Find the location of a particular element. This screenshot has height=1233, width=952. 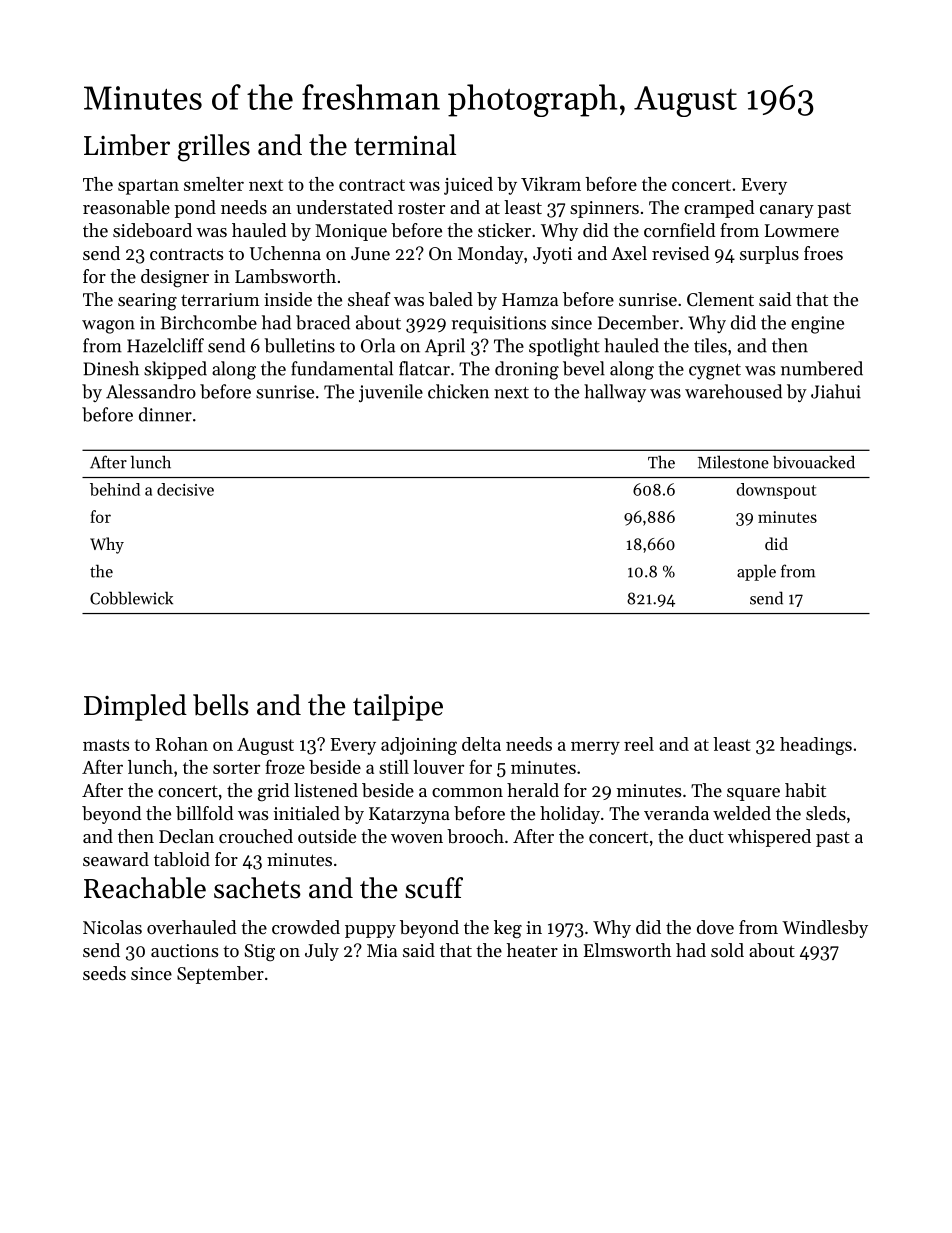

cramped is located at coordinates (719, 209).
